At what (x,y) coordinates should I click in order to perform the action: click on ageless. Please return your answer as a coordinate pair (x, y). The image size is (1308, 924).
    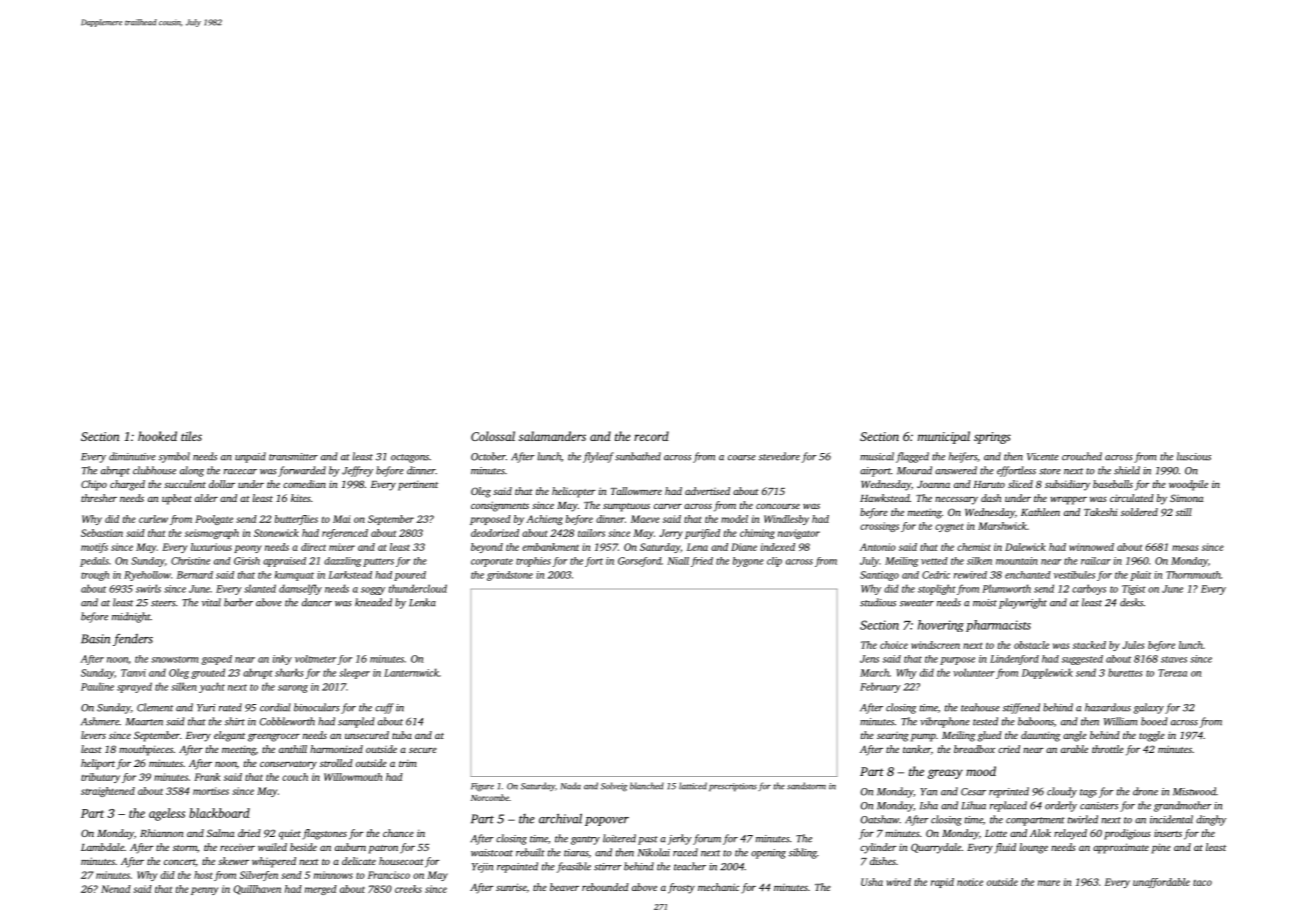
    Looking at the image, I should click on (167, 814).
